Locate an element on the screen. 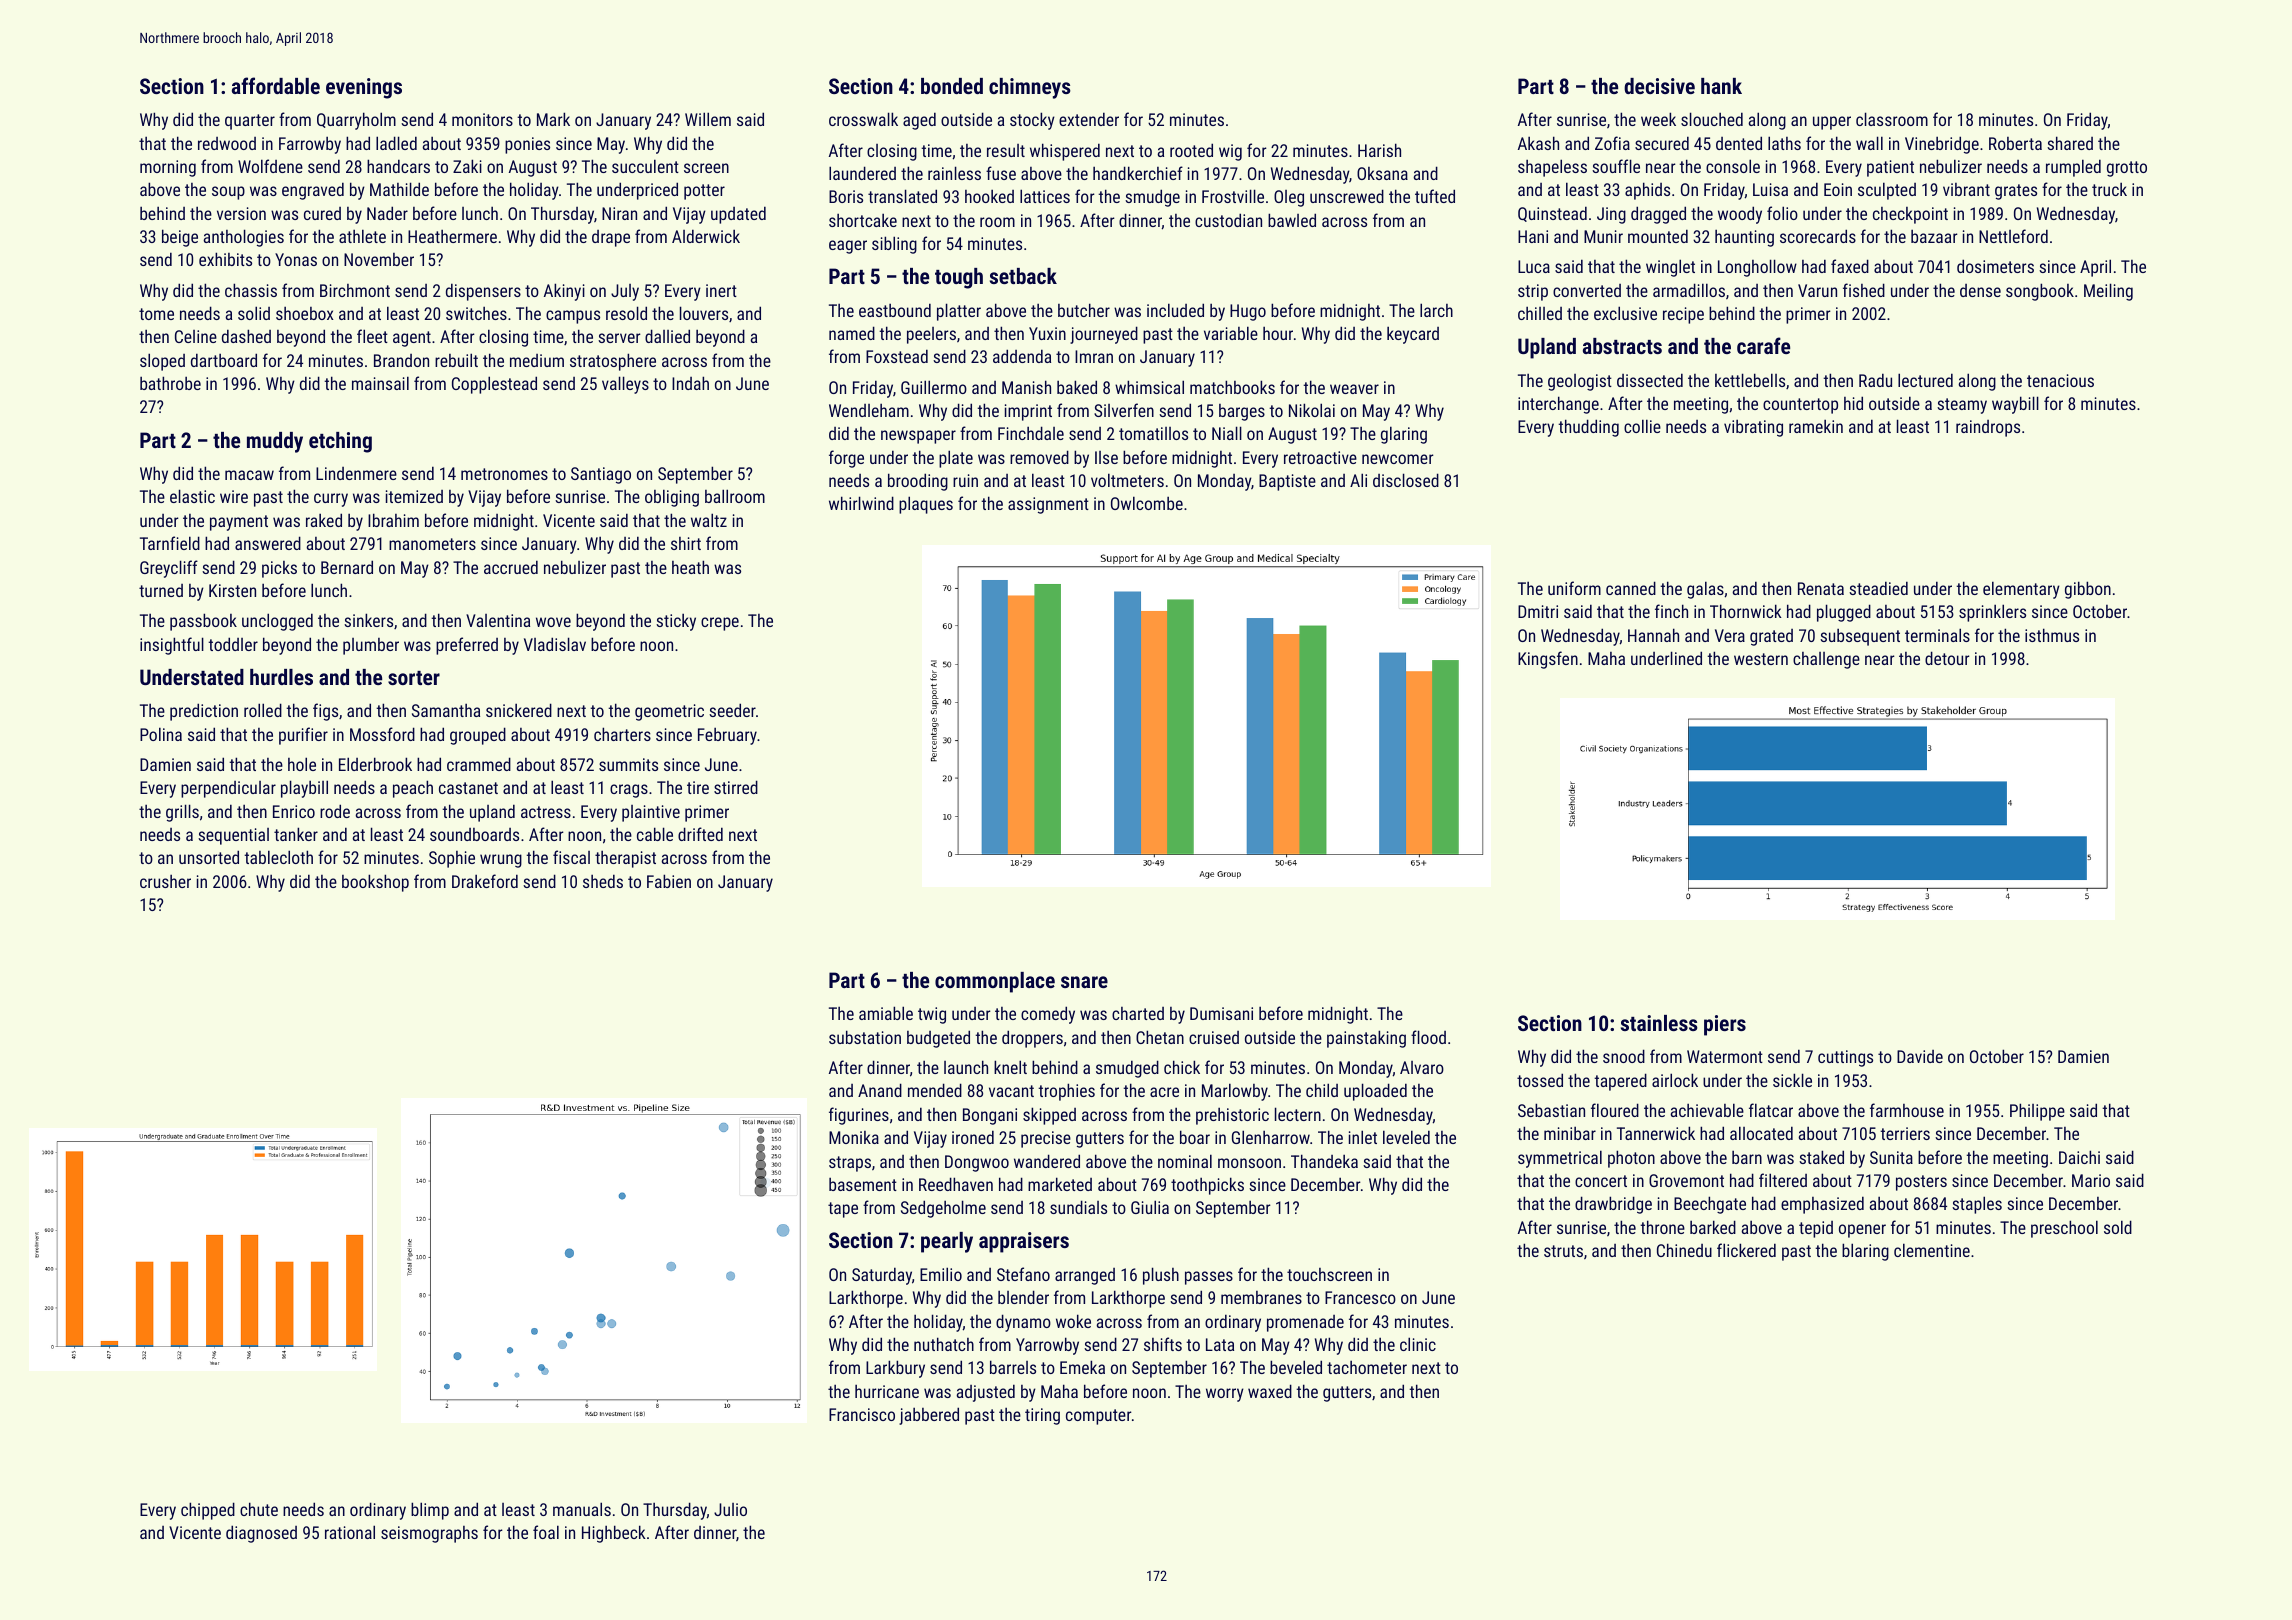 This screenshot has height=1620, width=2292. detour is located at coordinates (1947, 658).
